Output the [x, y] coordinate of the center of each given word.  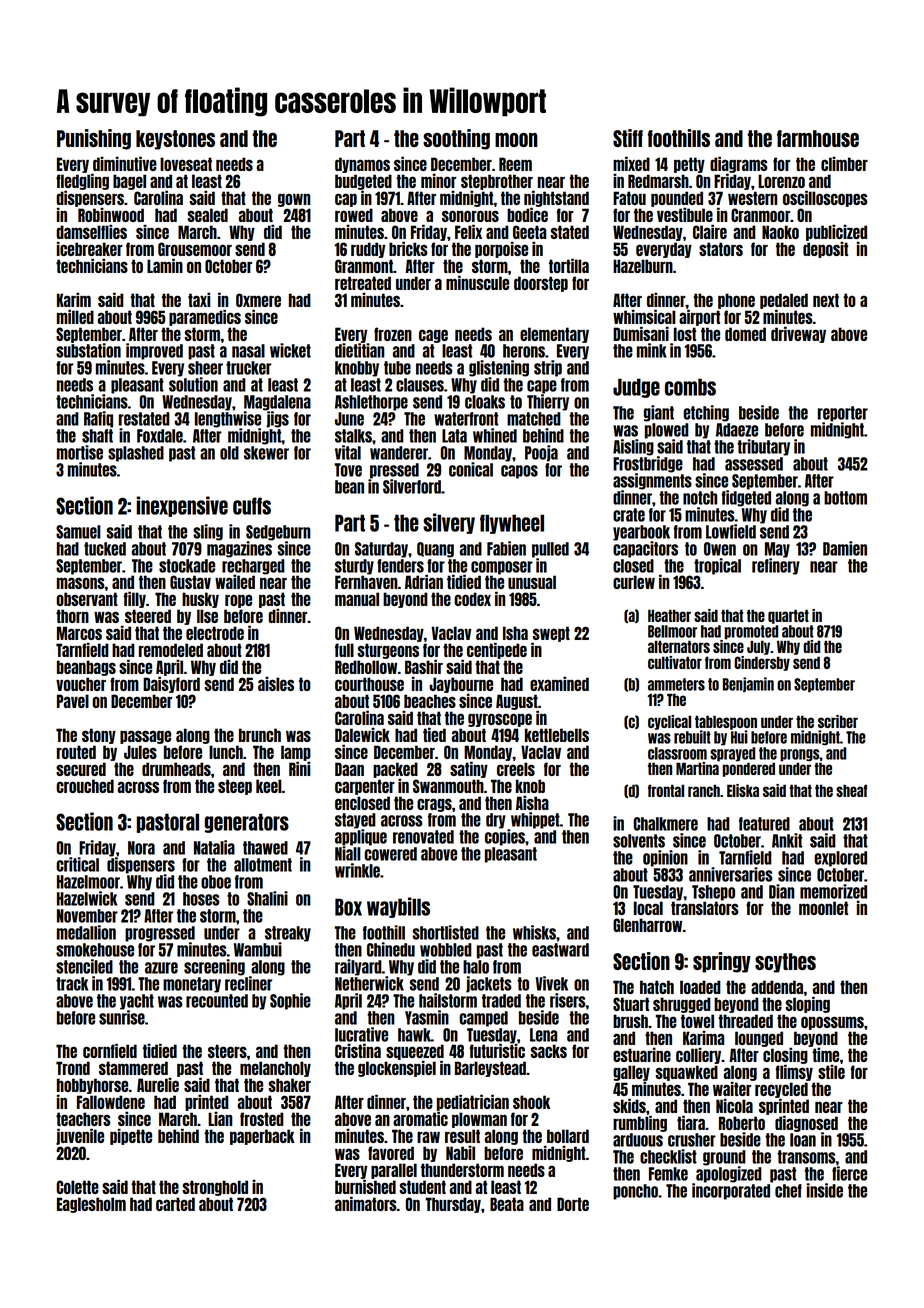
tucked [105, 549]
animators [366, 1203]
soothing [456, 139]
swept [551, 634]
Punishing [94, 139]
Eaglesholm [91, 1205]
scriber [838, 721]
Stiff [628, 138]
